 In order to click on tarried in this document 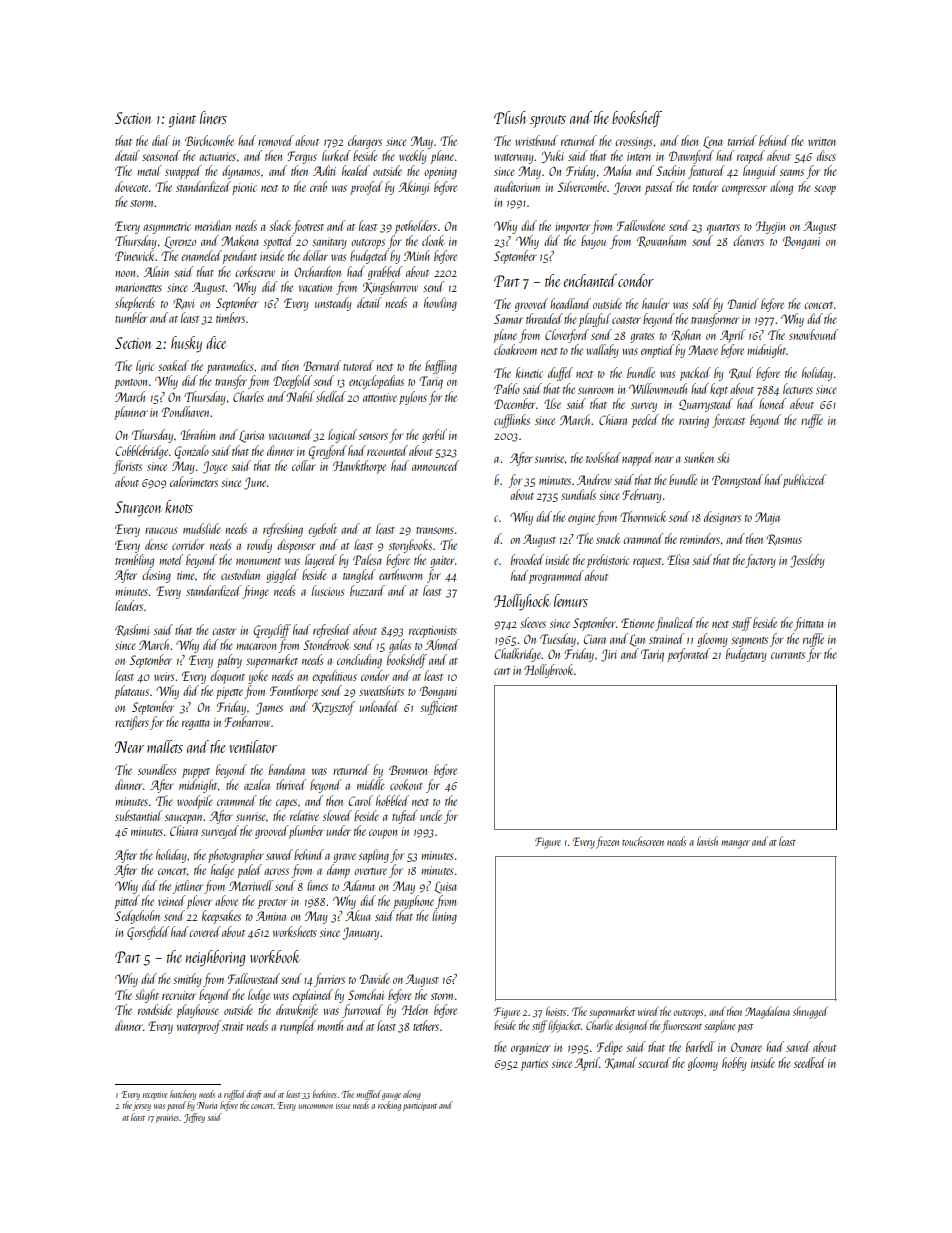, I will do `click(742, 140)`.
